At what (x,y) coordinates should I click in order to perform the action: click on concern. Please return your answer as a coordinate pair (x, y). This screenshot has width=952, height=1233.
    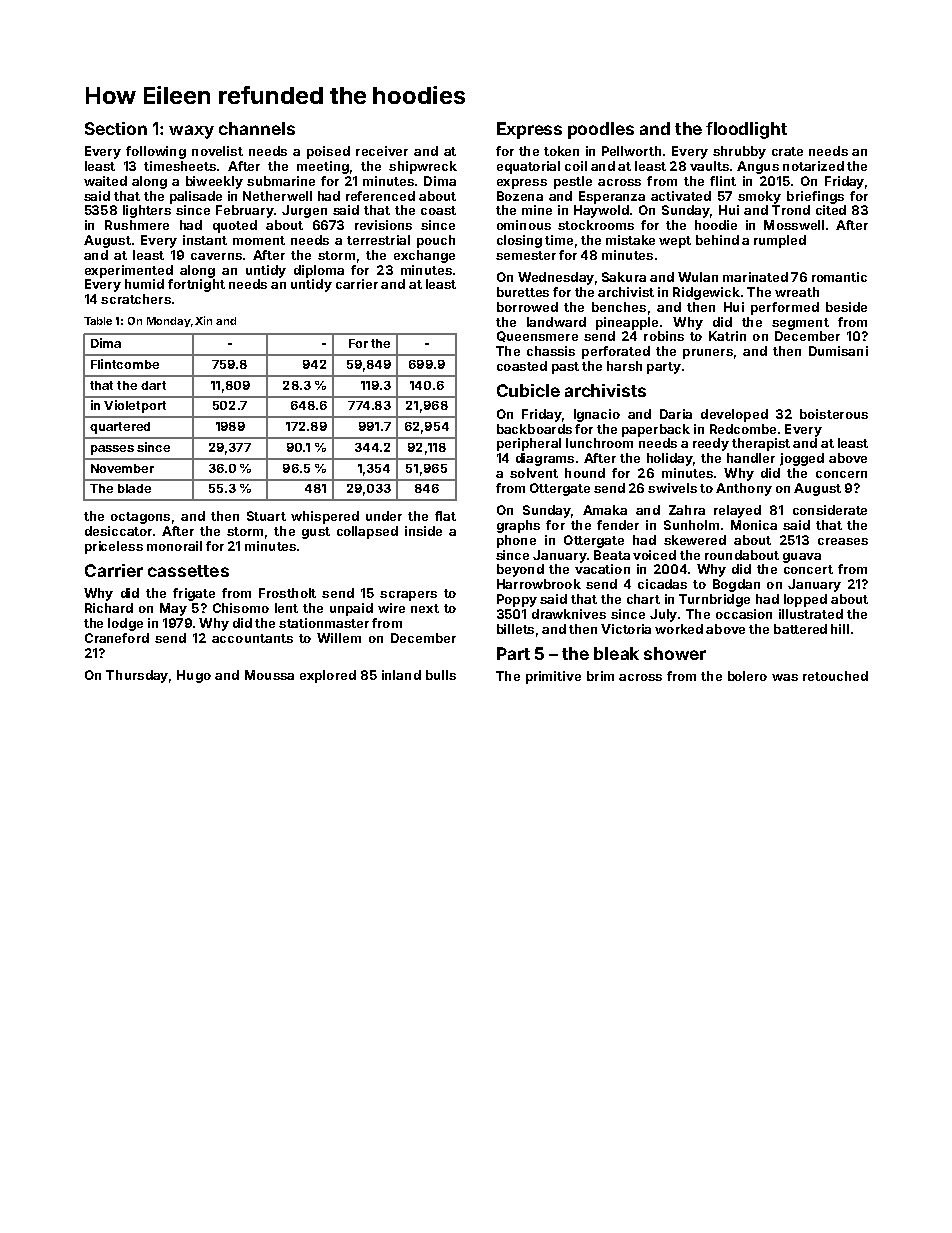
    Looking at the image, I should click on (841, 474).
